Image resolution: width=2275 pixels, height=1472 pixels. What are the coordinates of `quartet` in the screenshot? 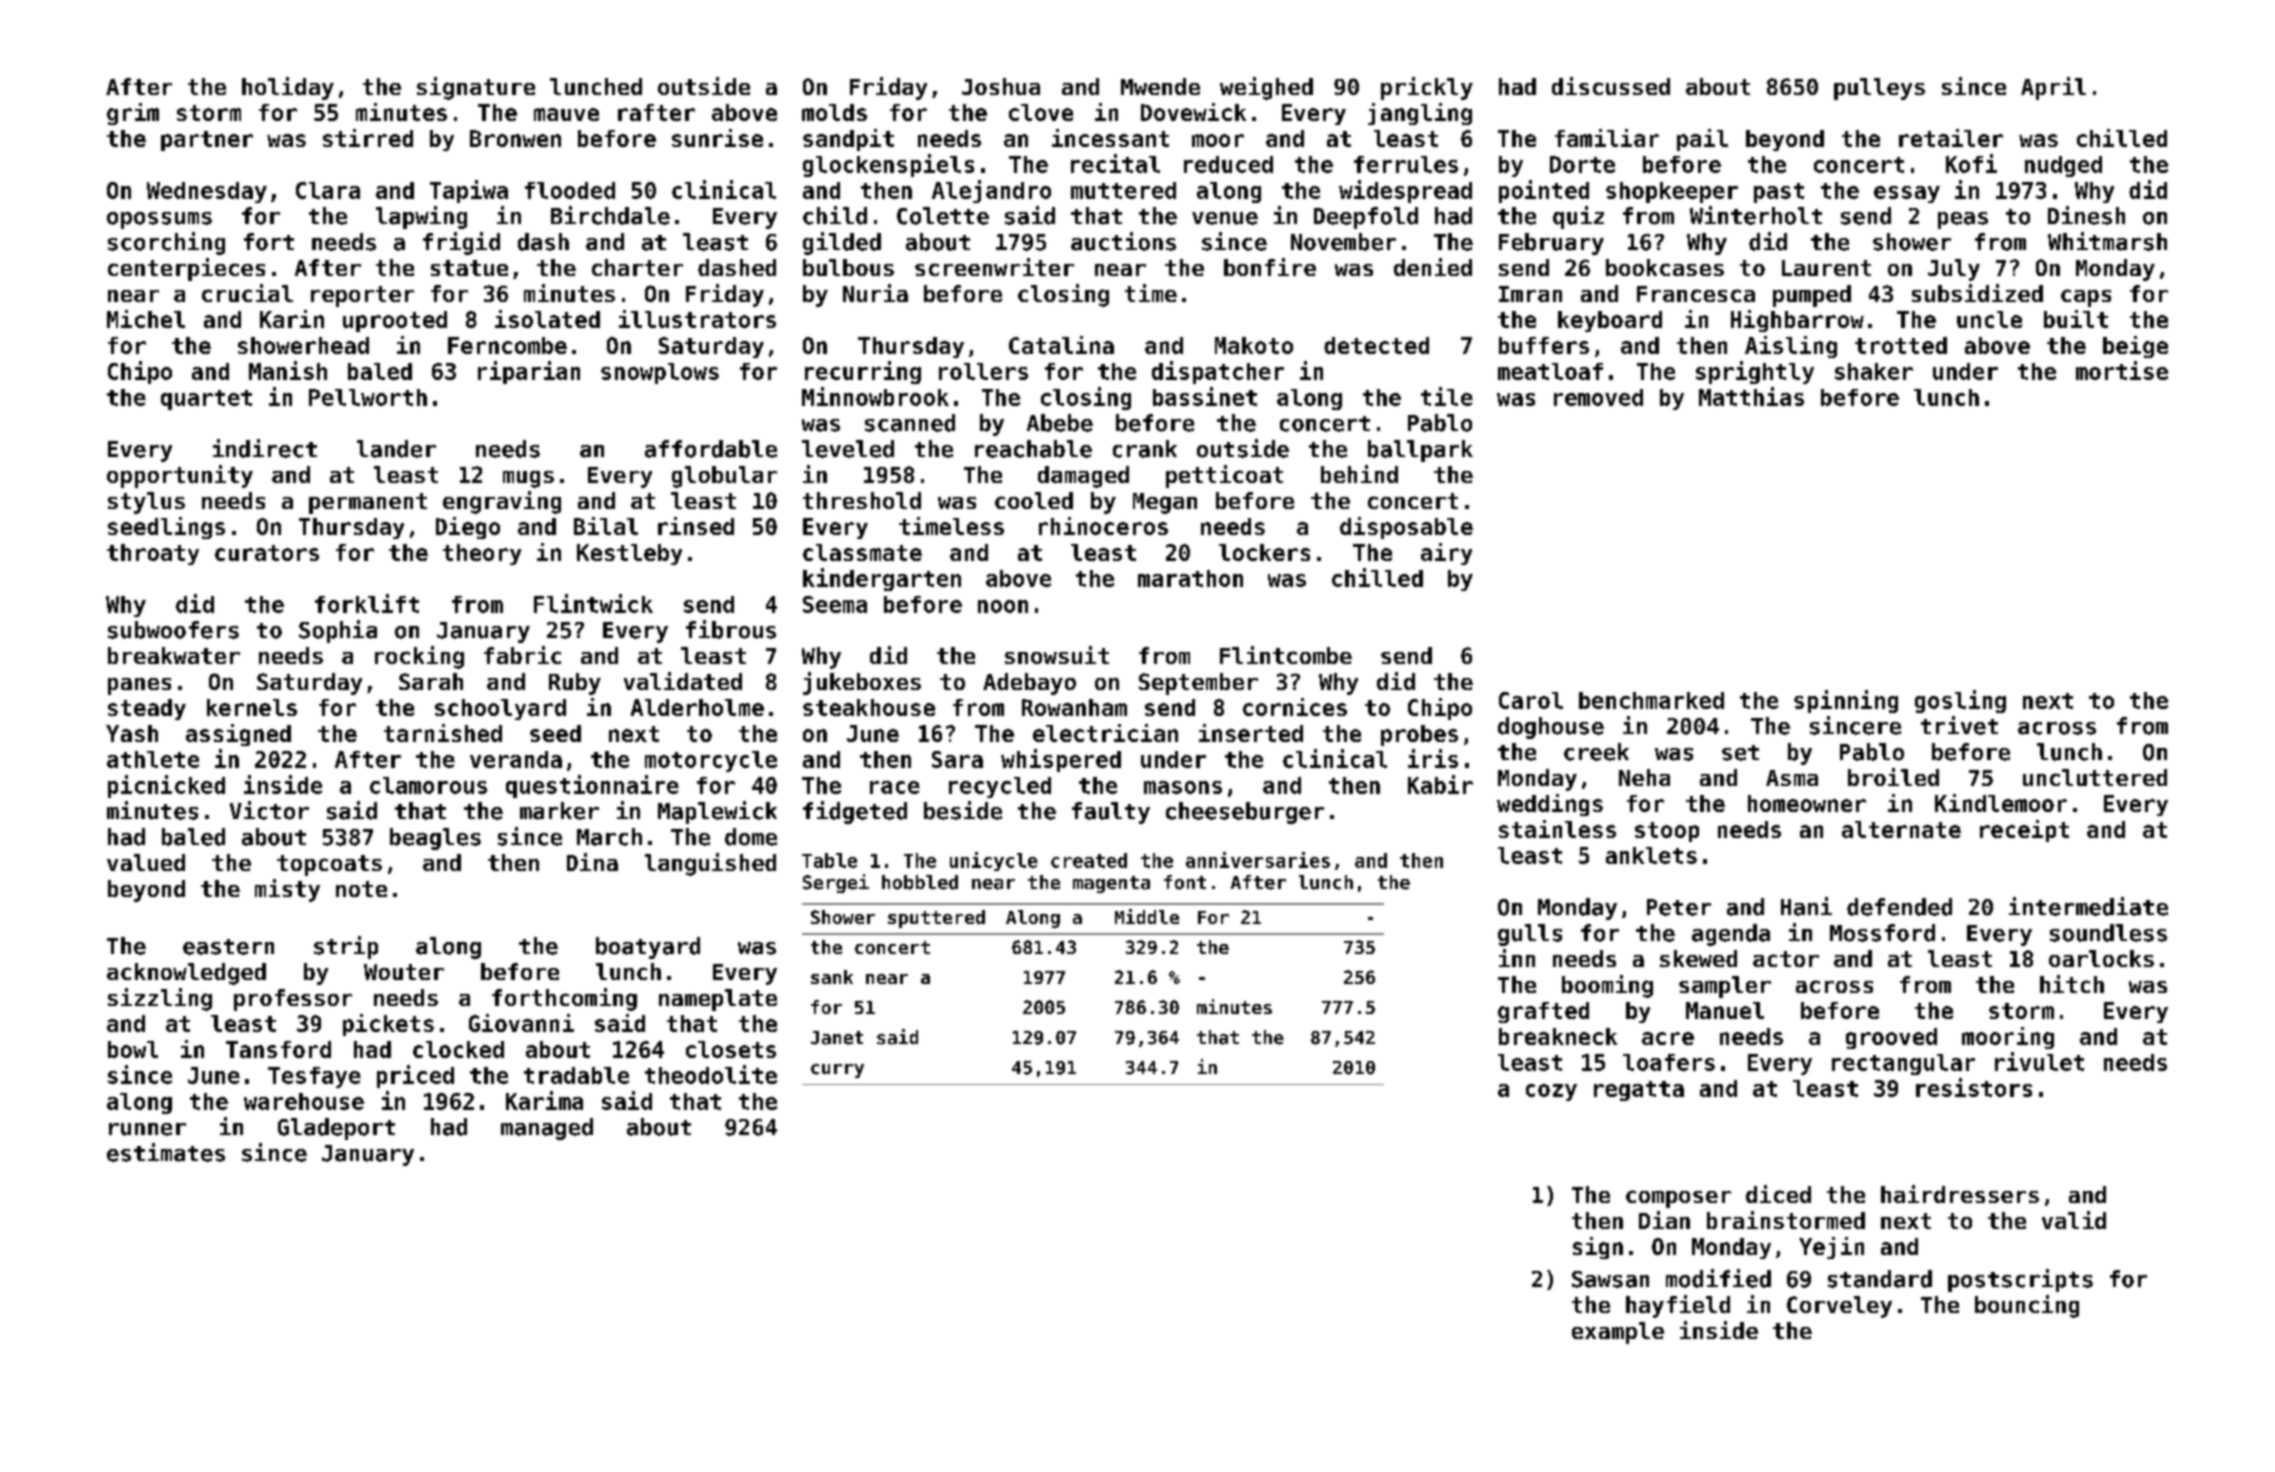 It's located at (206, 400).
